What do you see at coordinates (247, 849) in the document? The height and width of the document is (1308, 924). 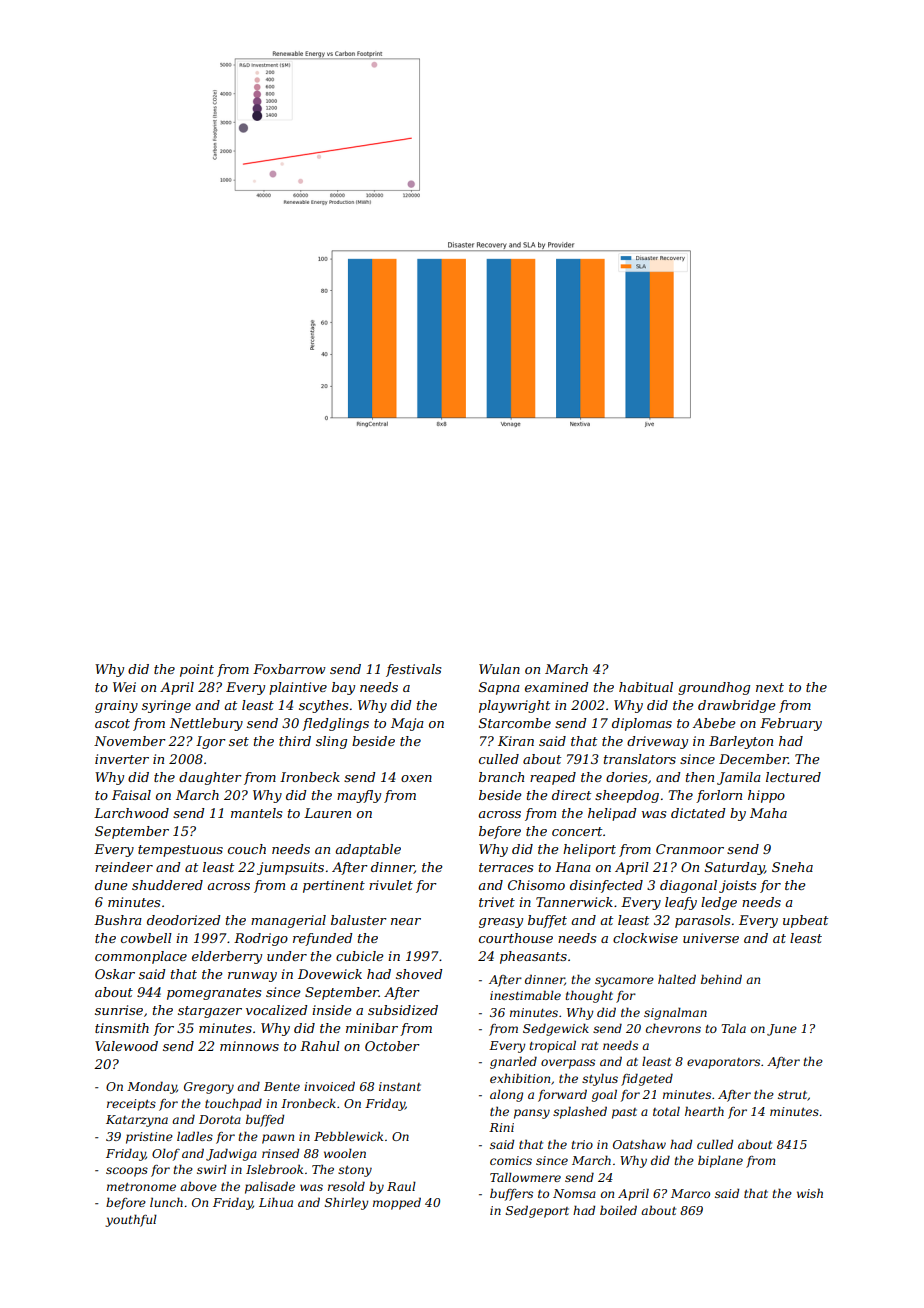 I see `couch` at bounding box center [247, 849].
